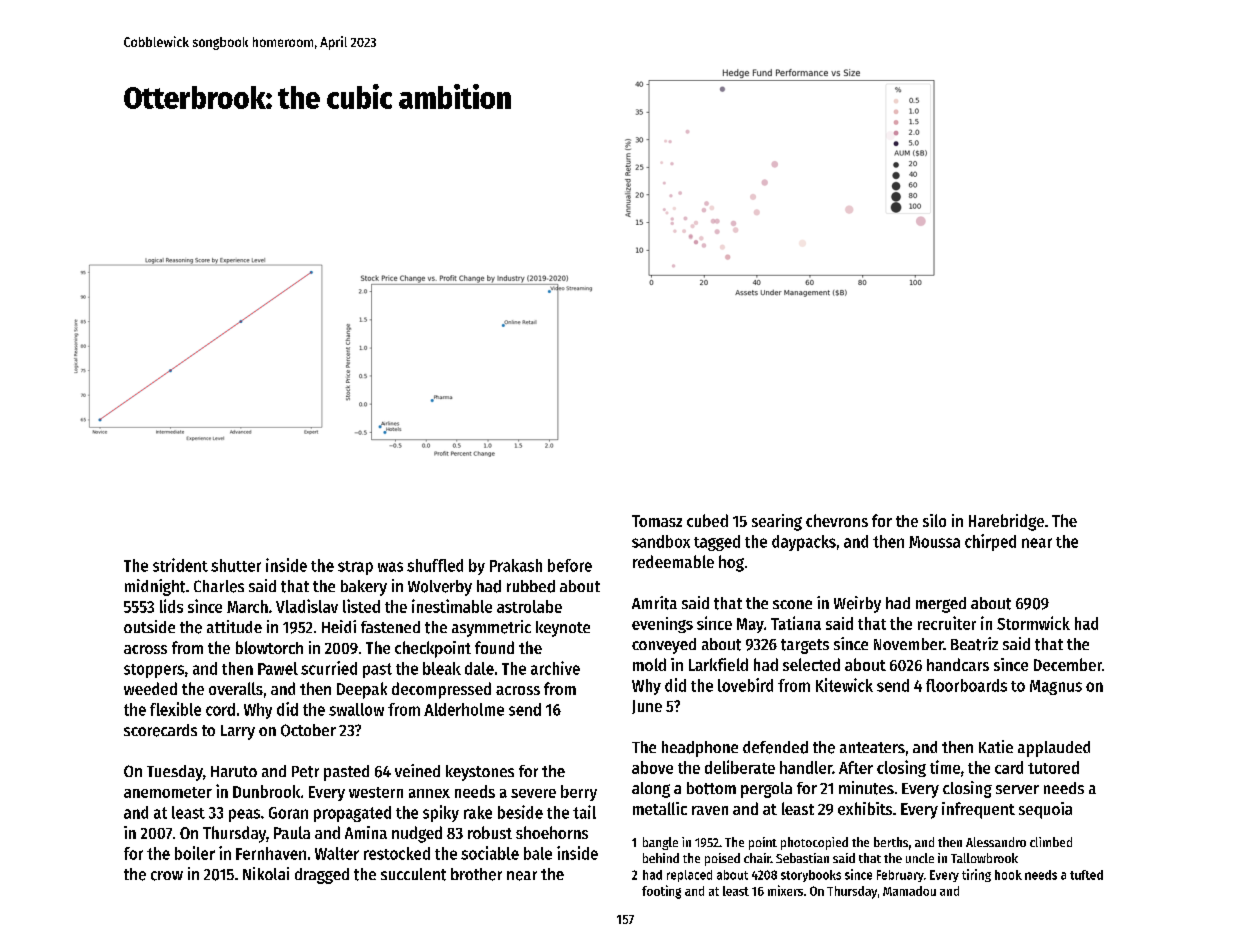  I want to click on Fernhaven, so click(271, 853).
